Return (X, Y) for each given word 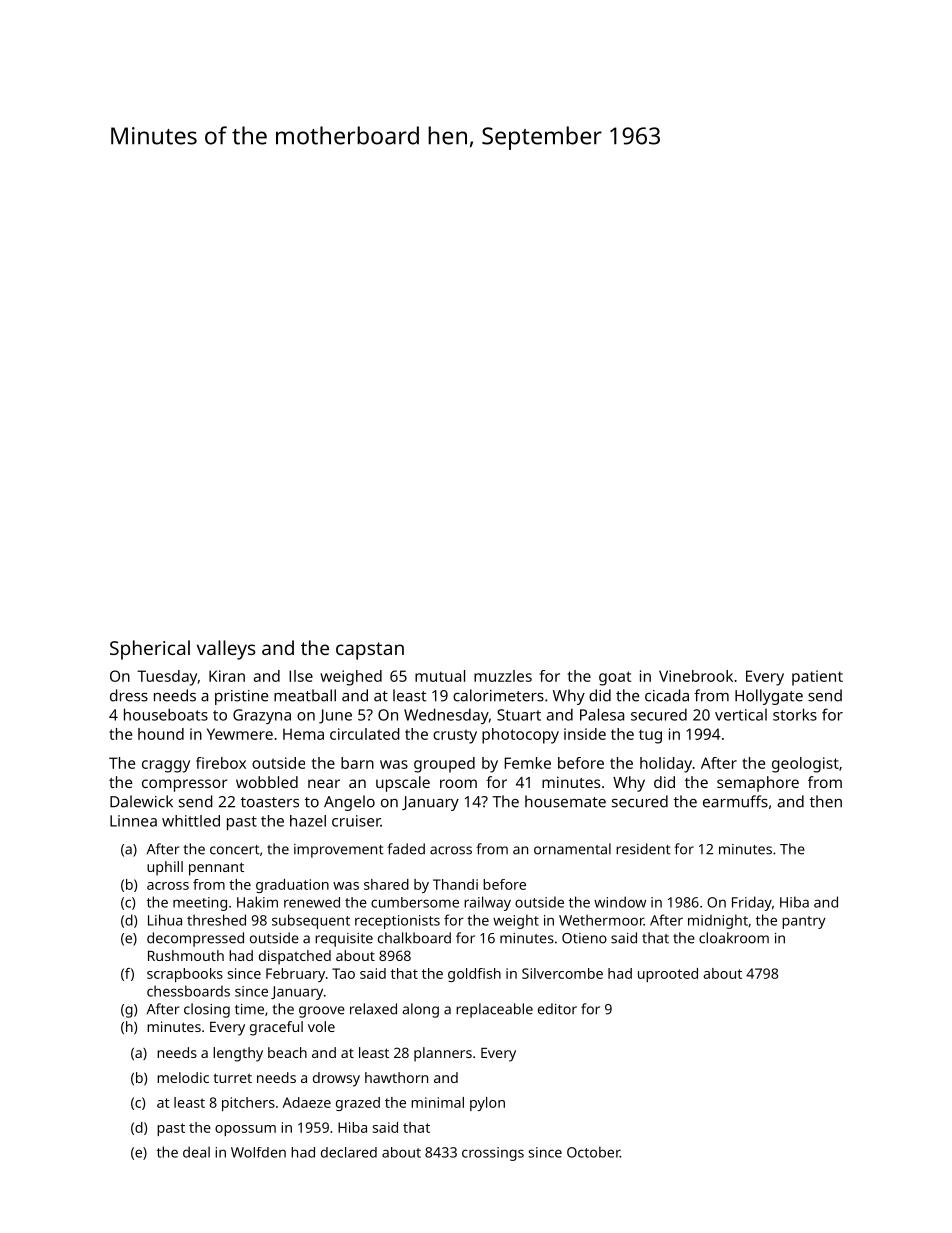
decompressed (195, 939)
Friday (752, 903)
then (826, 801)
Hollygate (769, 697)
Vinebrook (696, 676)
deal (196, 1152)
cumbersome (415, 902)
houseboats (166, 714)
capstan (370, 651)
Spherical (150, 650)
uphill (165, 868)
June (335, 716)
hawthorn (396, 1077)
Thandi (455, 884)
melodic (183, 1077)
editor (557, 1009)
